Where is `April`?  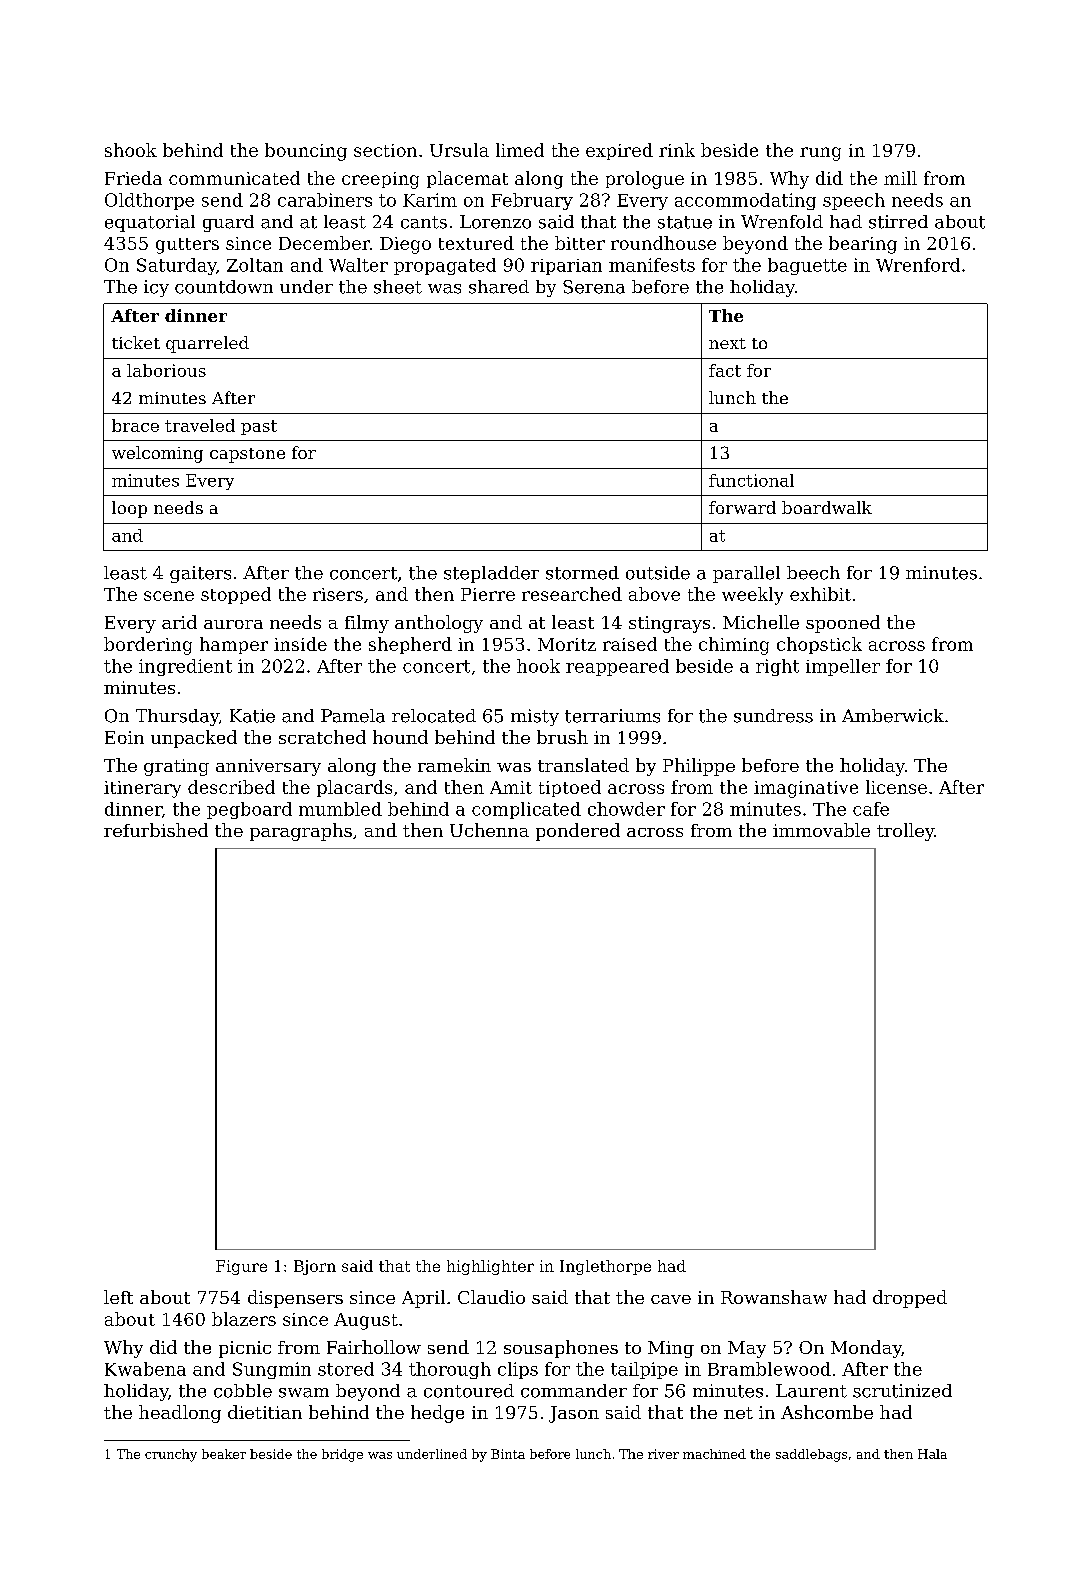 April is located at coordinates (423, 1299).
